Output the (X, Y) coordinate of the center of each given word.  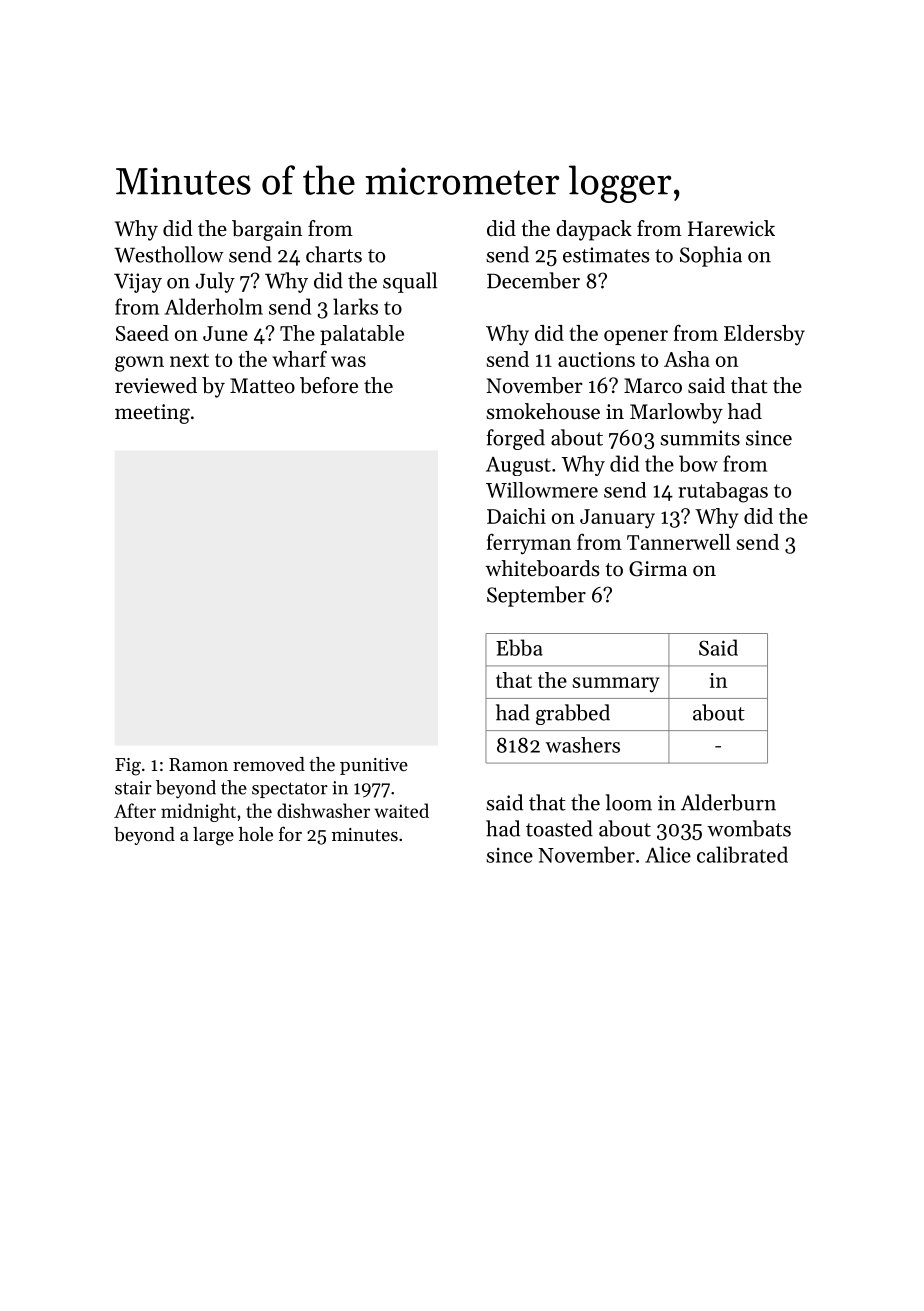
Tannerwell (678, 542)
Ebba (519, 647)
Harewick (731, 228)
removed (269, 764)
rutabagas (723, 492)
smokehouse (543, 411)
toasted (559, 828)
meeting (152, 414)
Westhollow (169, 254)
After (135, 810)
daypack (594, 230)
